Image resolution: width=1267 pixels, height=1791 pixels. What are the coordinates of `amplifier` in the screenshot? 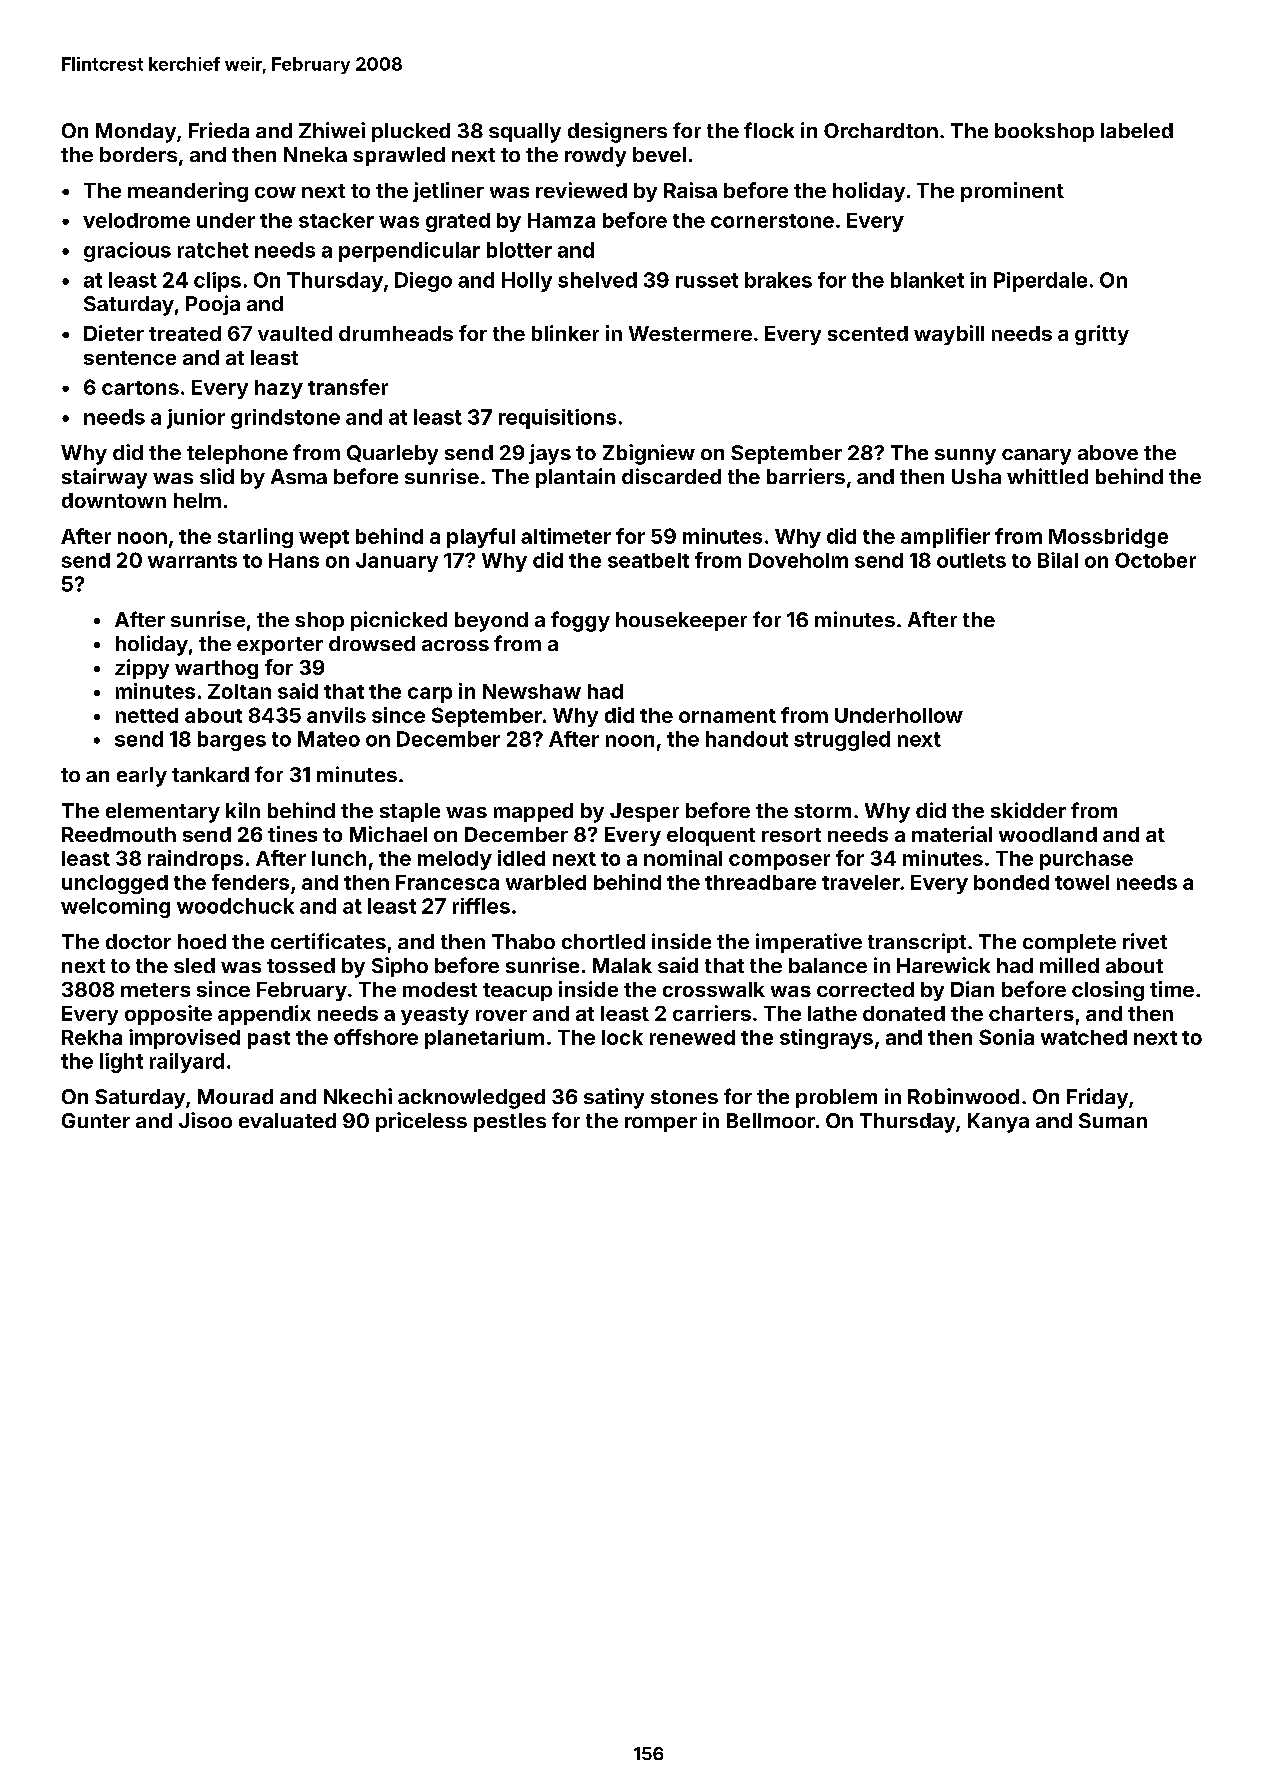 It's located at (945, 538).
